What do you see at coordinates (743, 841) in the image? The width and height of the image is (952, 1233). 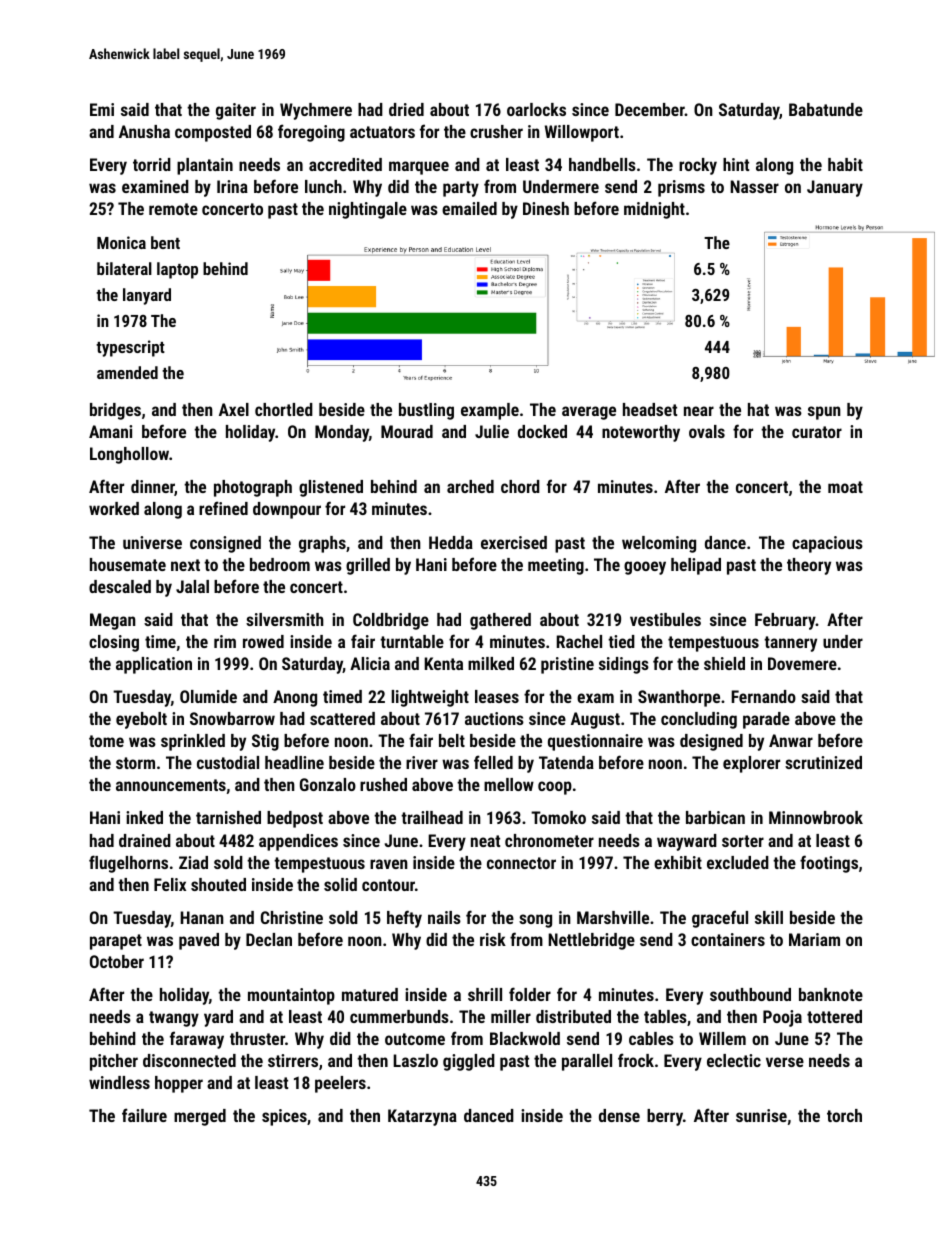 I see `sorter` at bounding box center [743, 841].
